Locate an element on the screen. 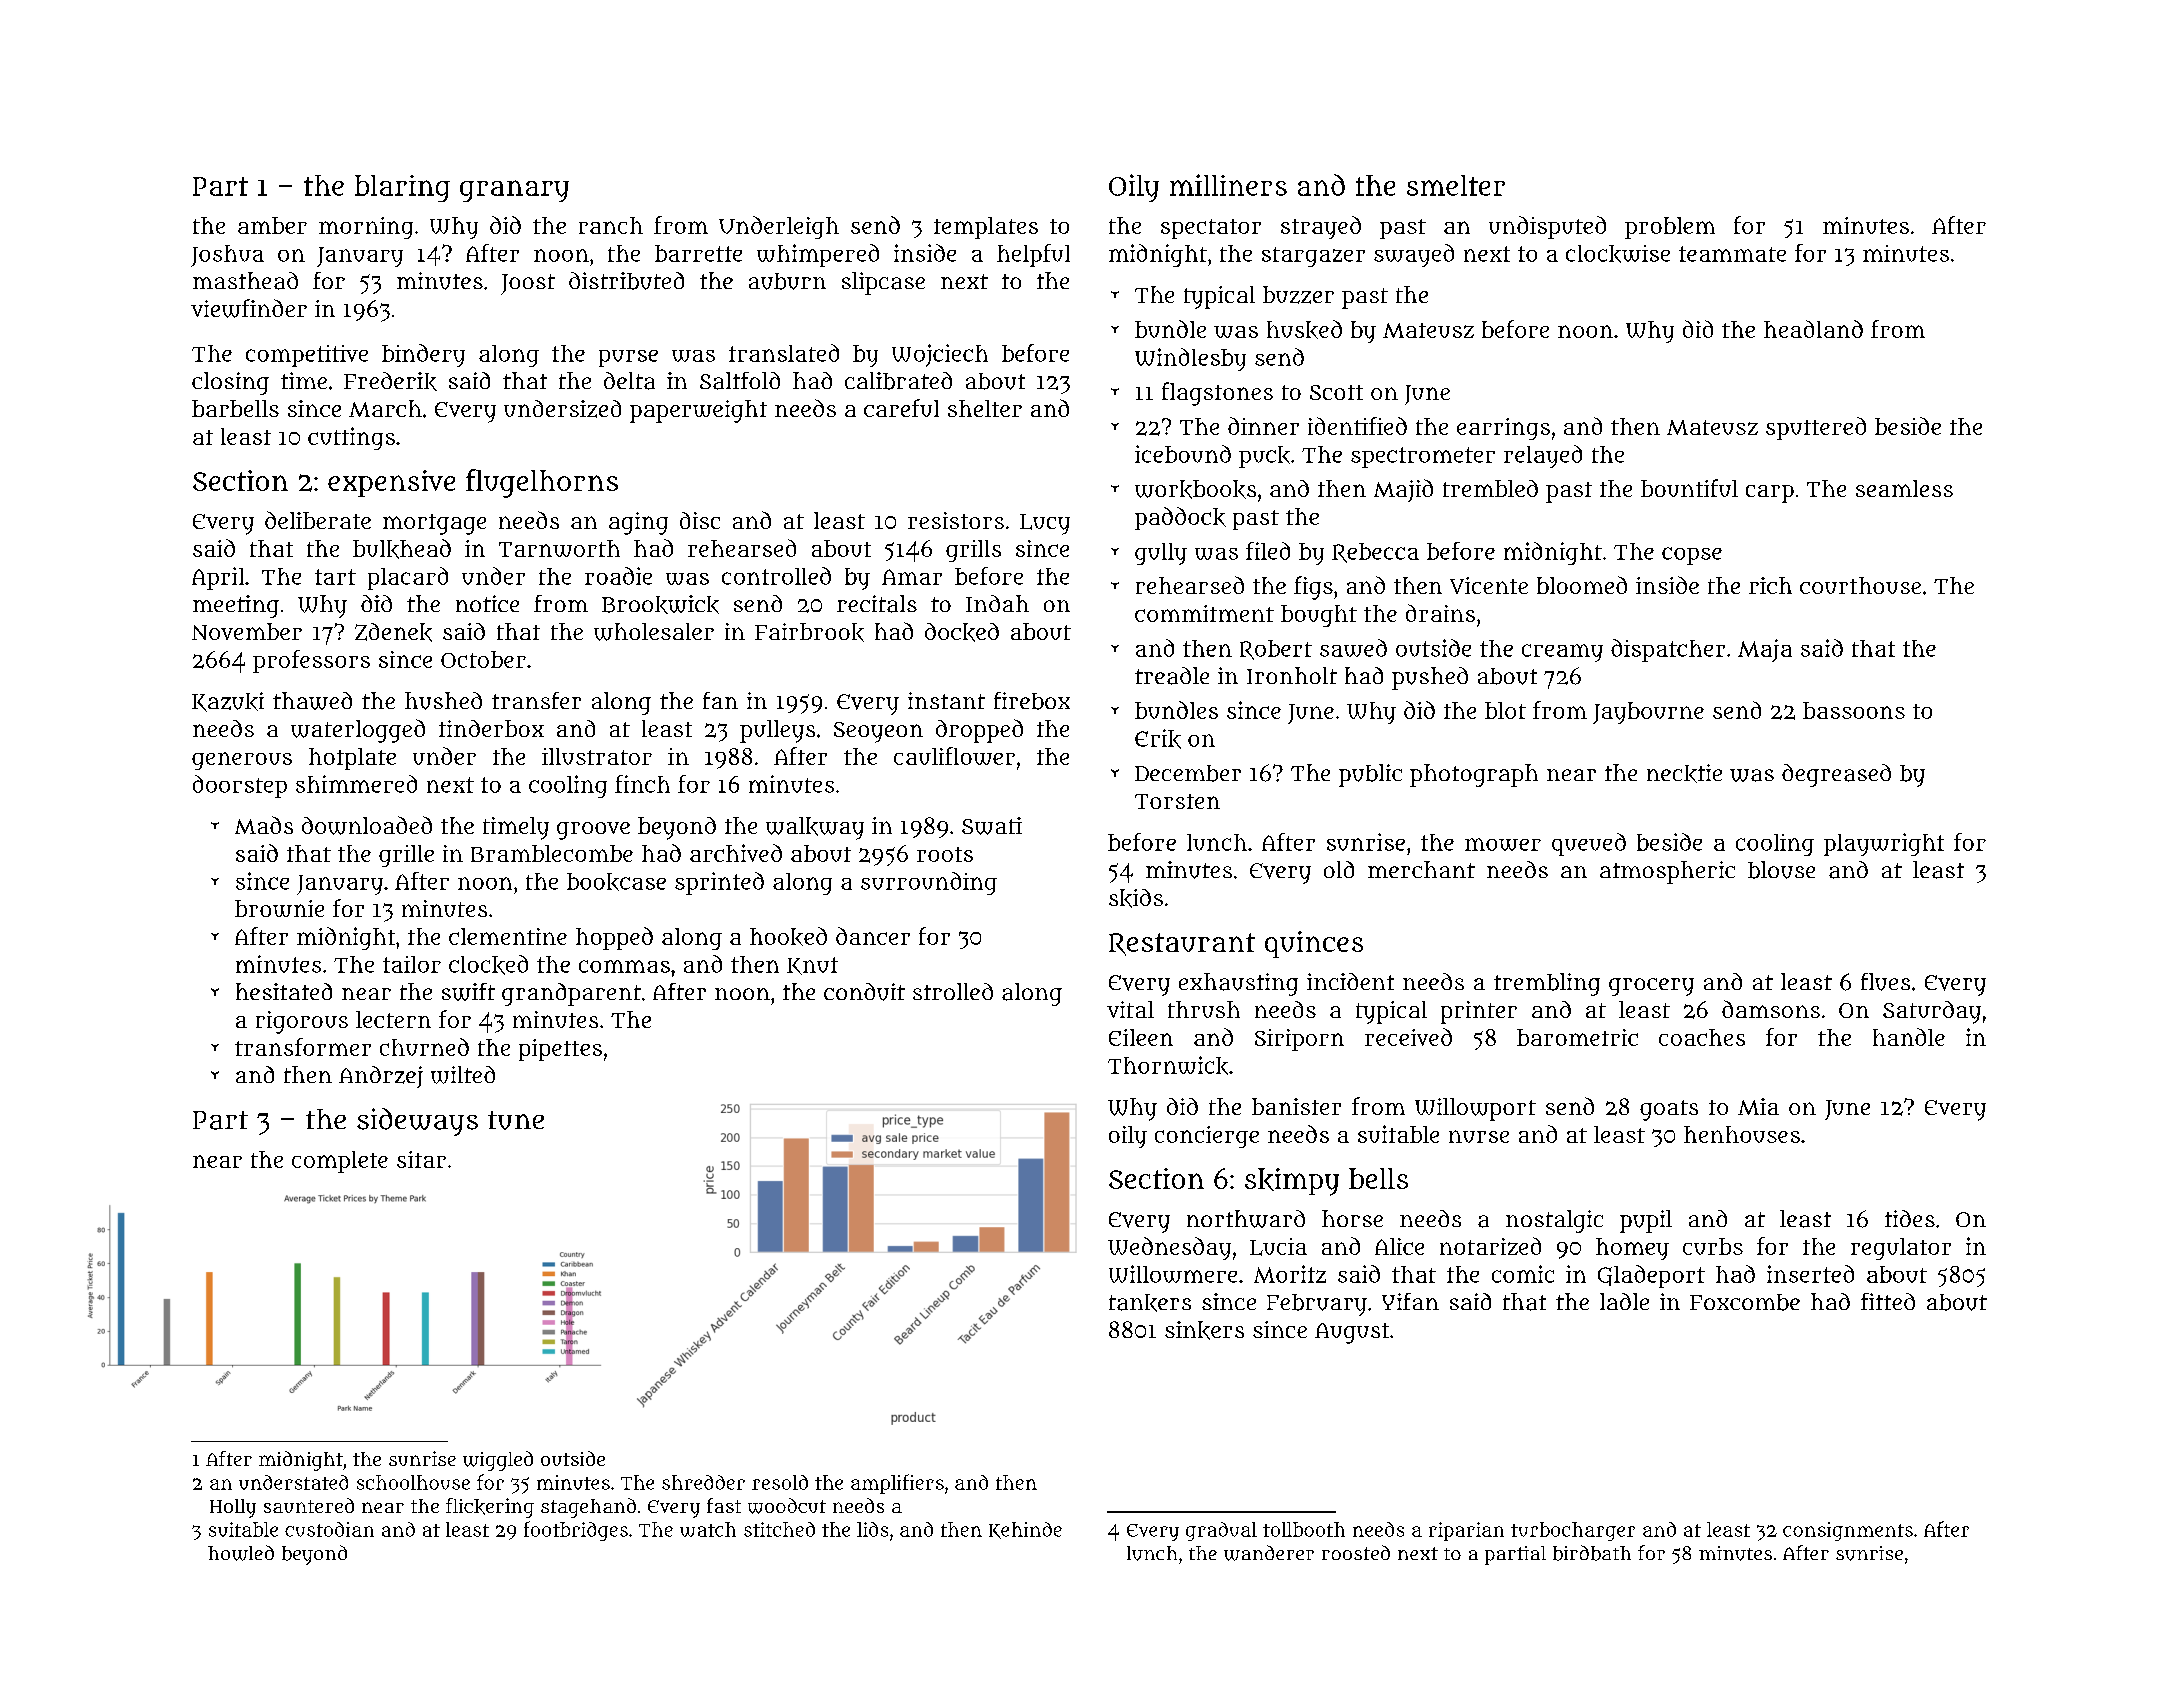 This screenshot has width=2178, height=1683. tankers is located at coordinates (1150, 1303).
